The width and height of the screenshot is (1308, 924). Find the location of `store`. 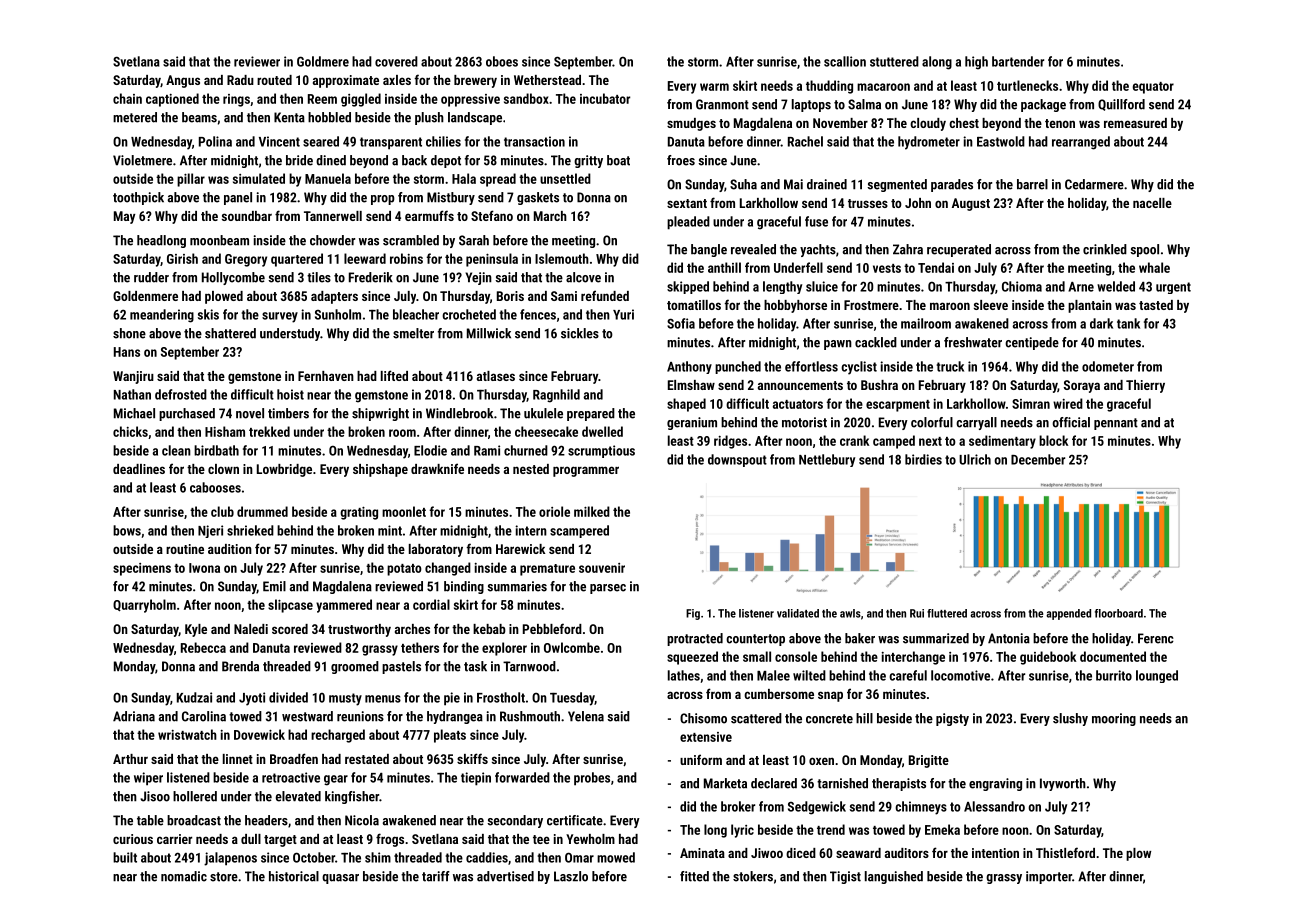

store is located at coordinates (224, 877).
